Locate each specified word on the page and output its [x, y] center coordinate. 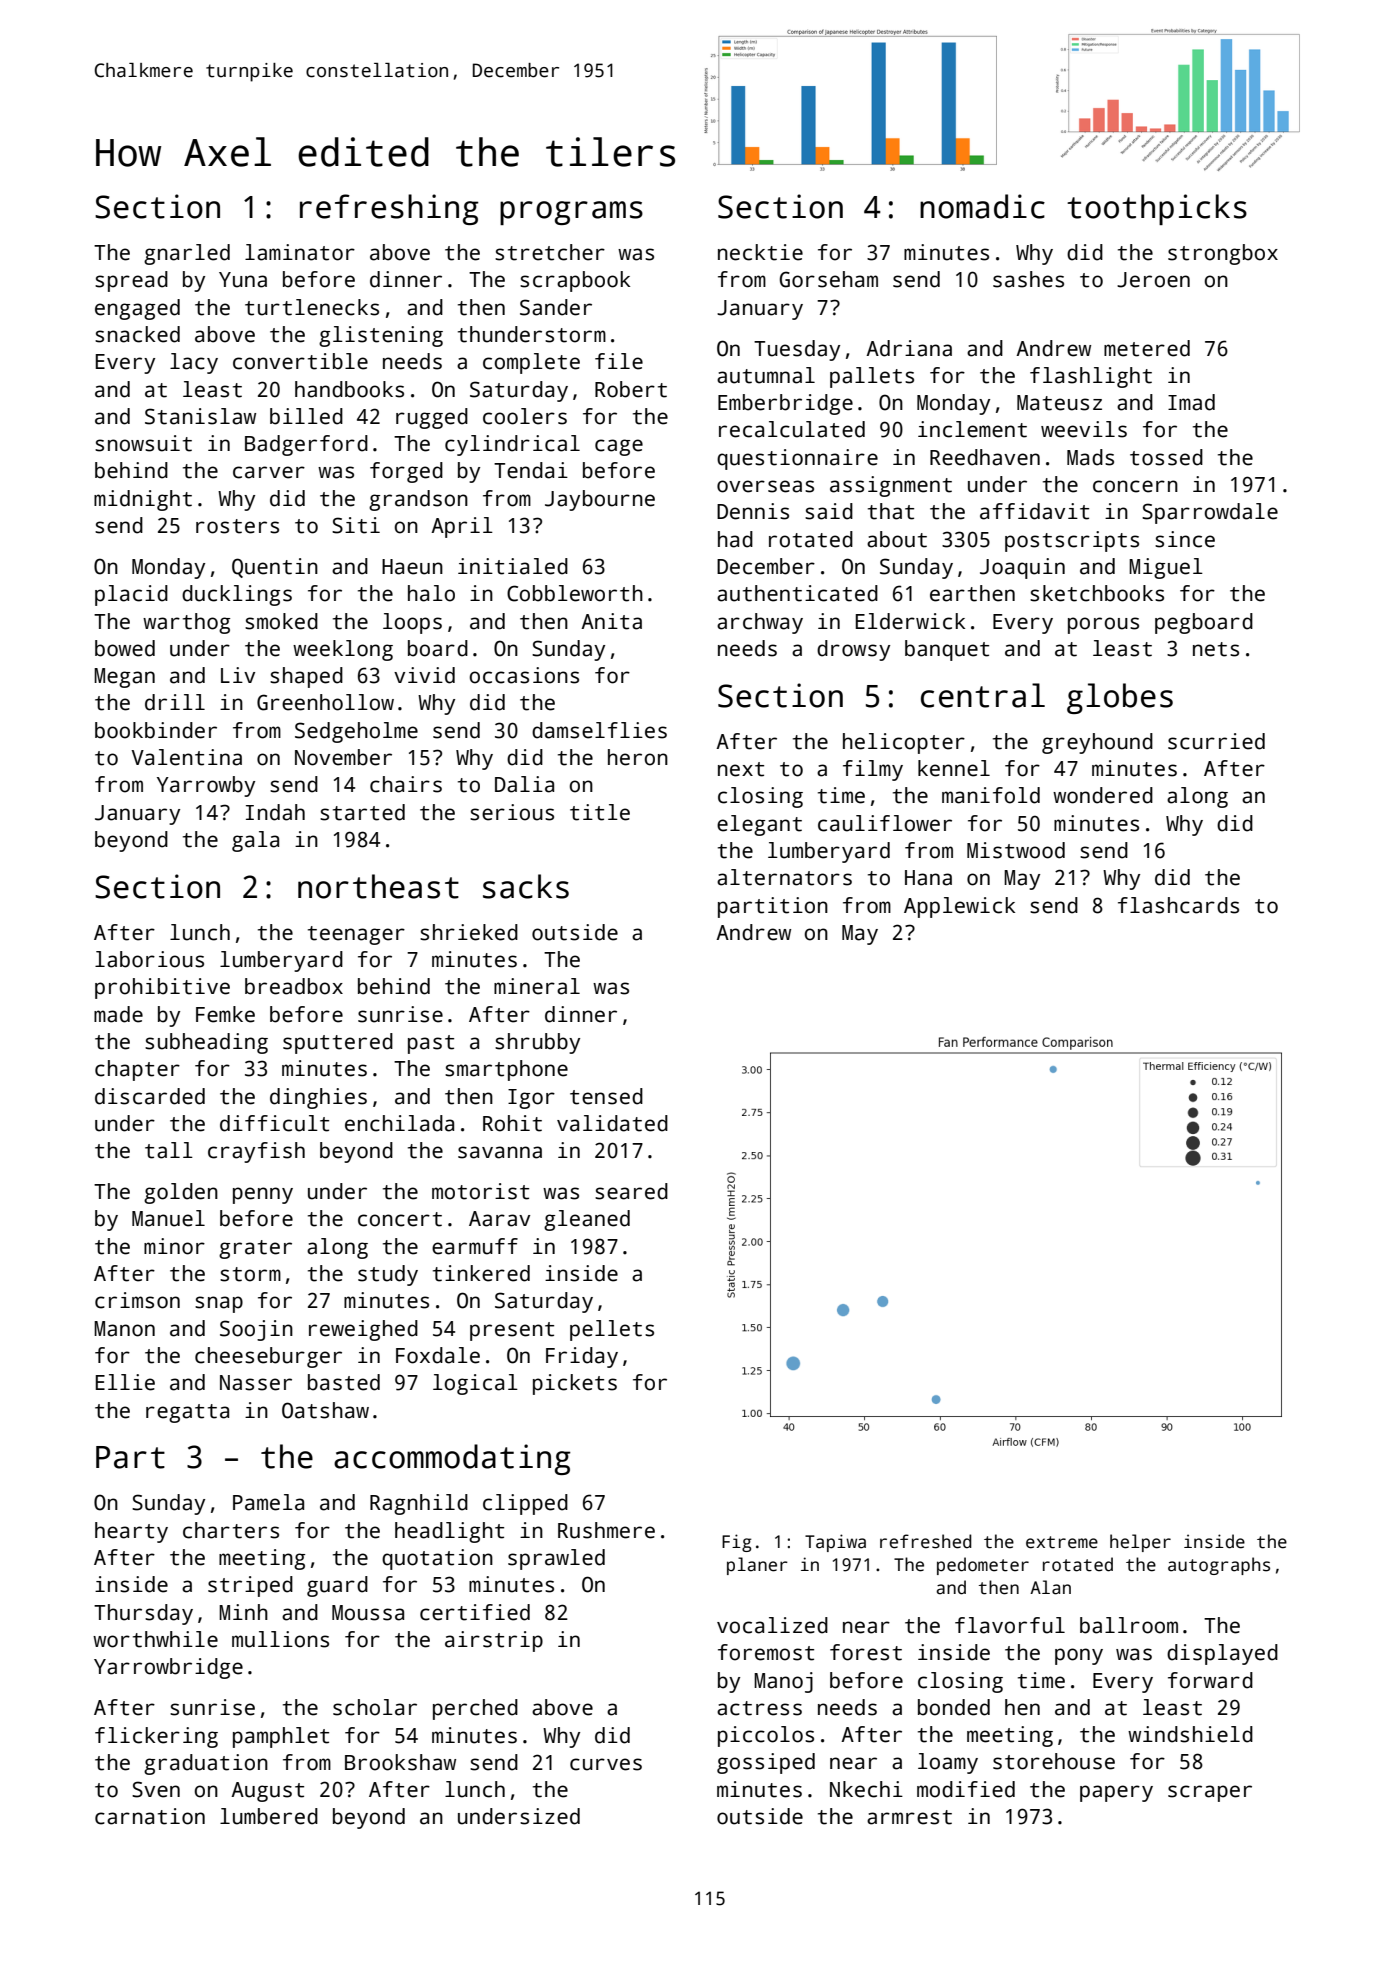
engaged [137, 309]
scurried [1216, 741]
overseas [765, 486]
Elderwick [910, 621]
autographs [1219, 1566]
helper [1140, 1543]
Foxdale [438, 1355]
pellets [612, 1330]
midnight [143, 500]
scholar [375, 1707]
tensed [606, 1096]
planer [757, 1566]
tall [169, 1150]
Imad [1191, 402]
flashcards [1178, 905]
